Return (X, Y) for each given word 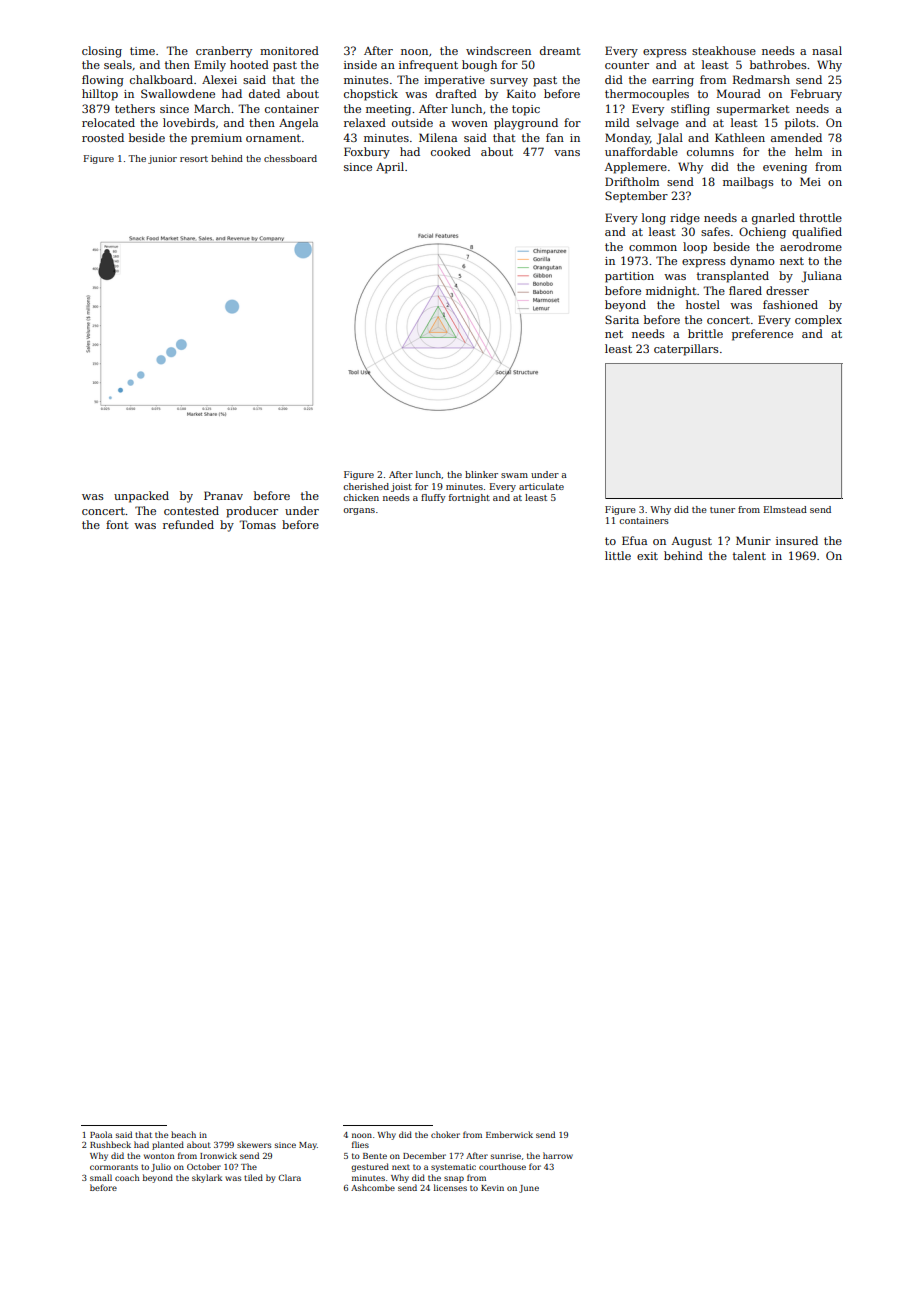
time (142, 51)
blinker (481, 474)
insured (797, 540)
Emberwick (509, 1134)
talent (749, 555)
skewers (254, 1144)
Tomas (257, 524)
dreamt (560, 50)
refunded (188, 524)
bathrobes (778, 64)
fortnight (469, 498)
